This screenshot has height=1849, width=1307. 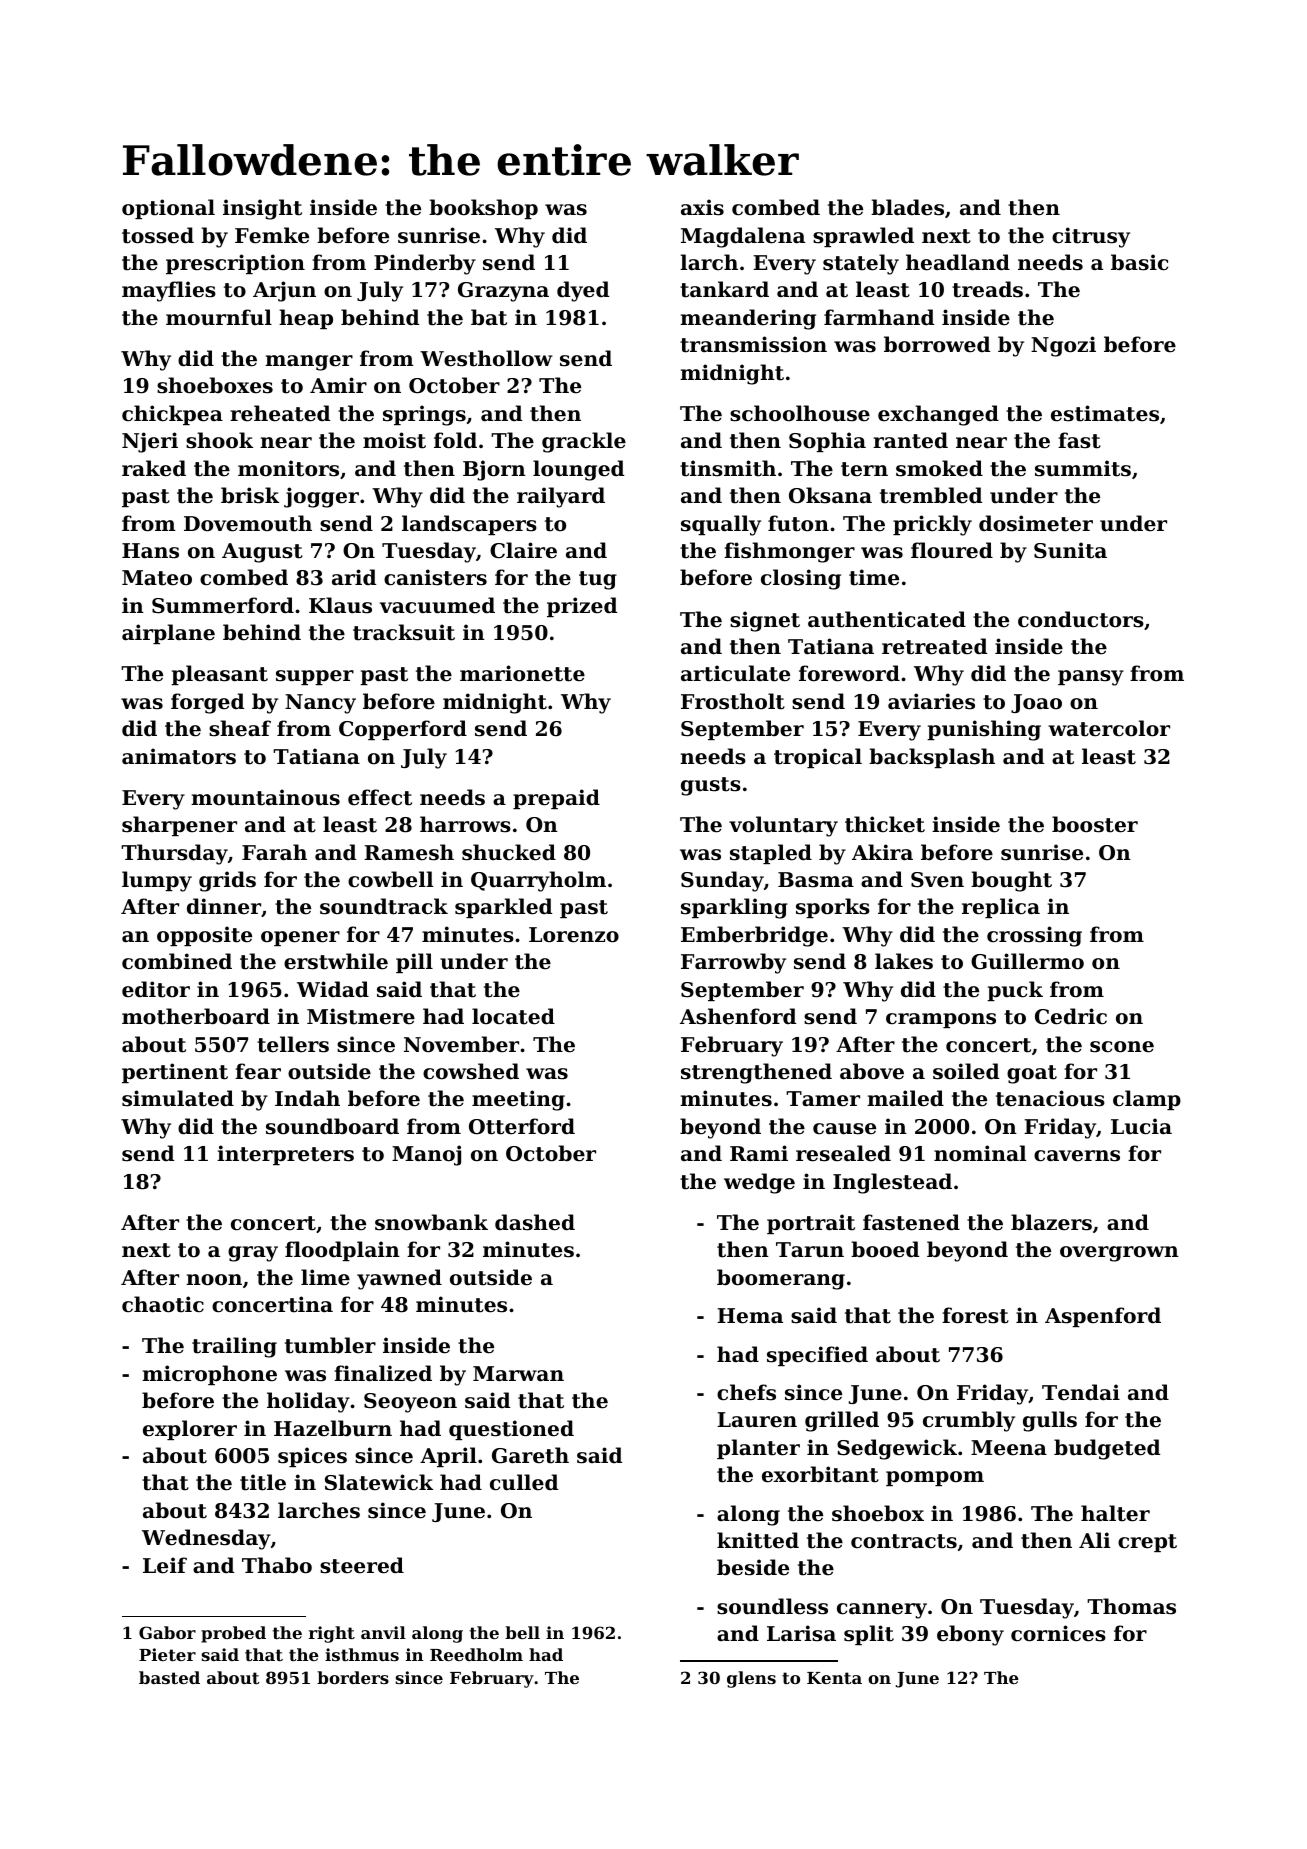 I want to click on articulate, so click(x=735, y=673).
